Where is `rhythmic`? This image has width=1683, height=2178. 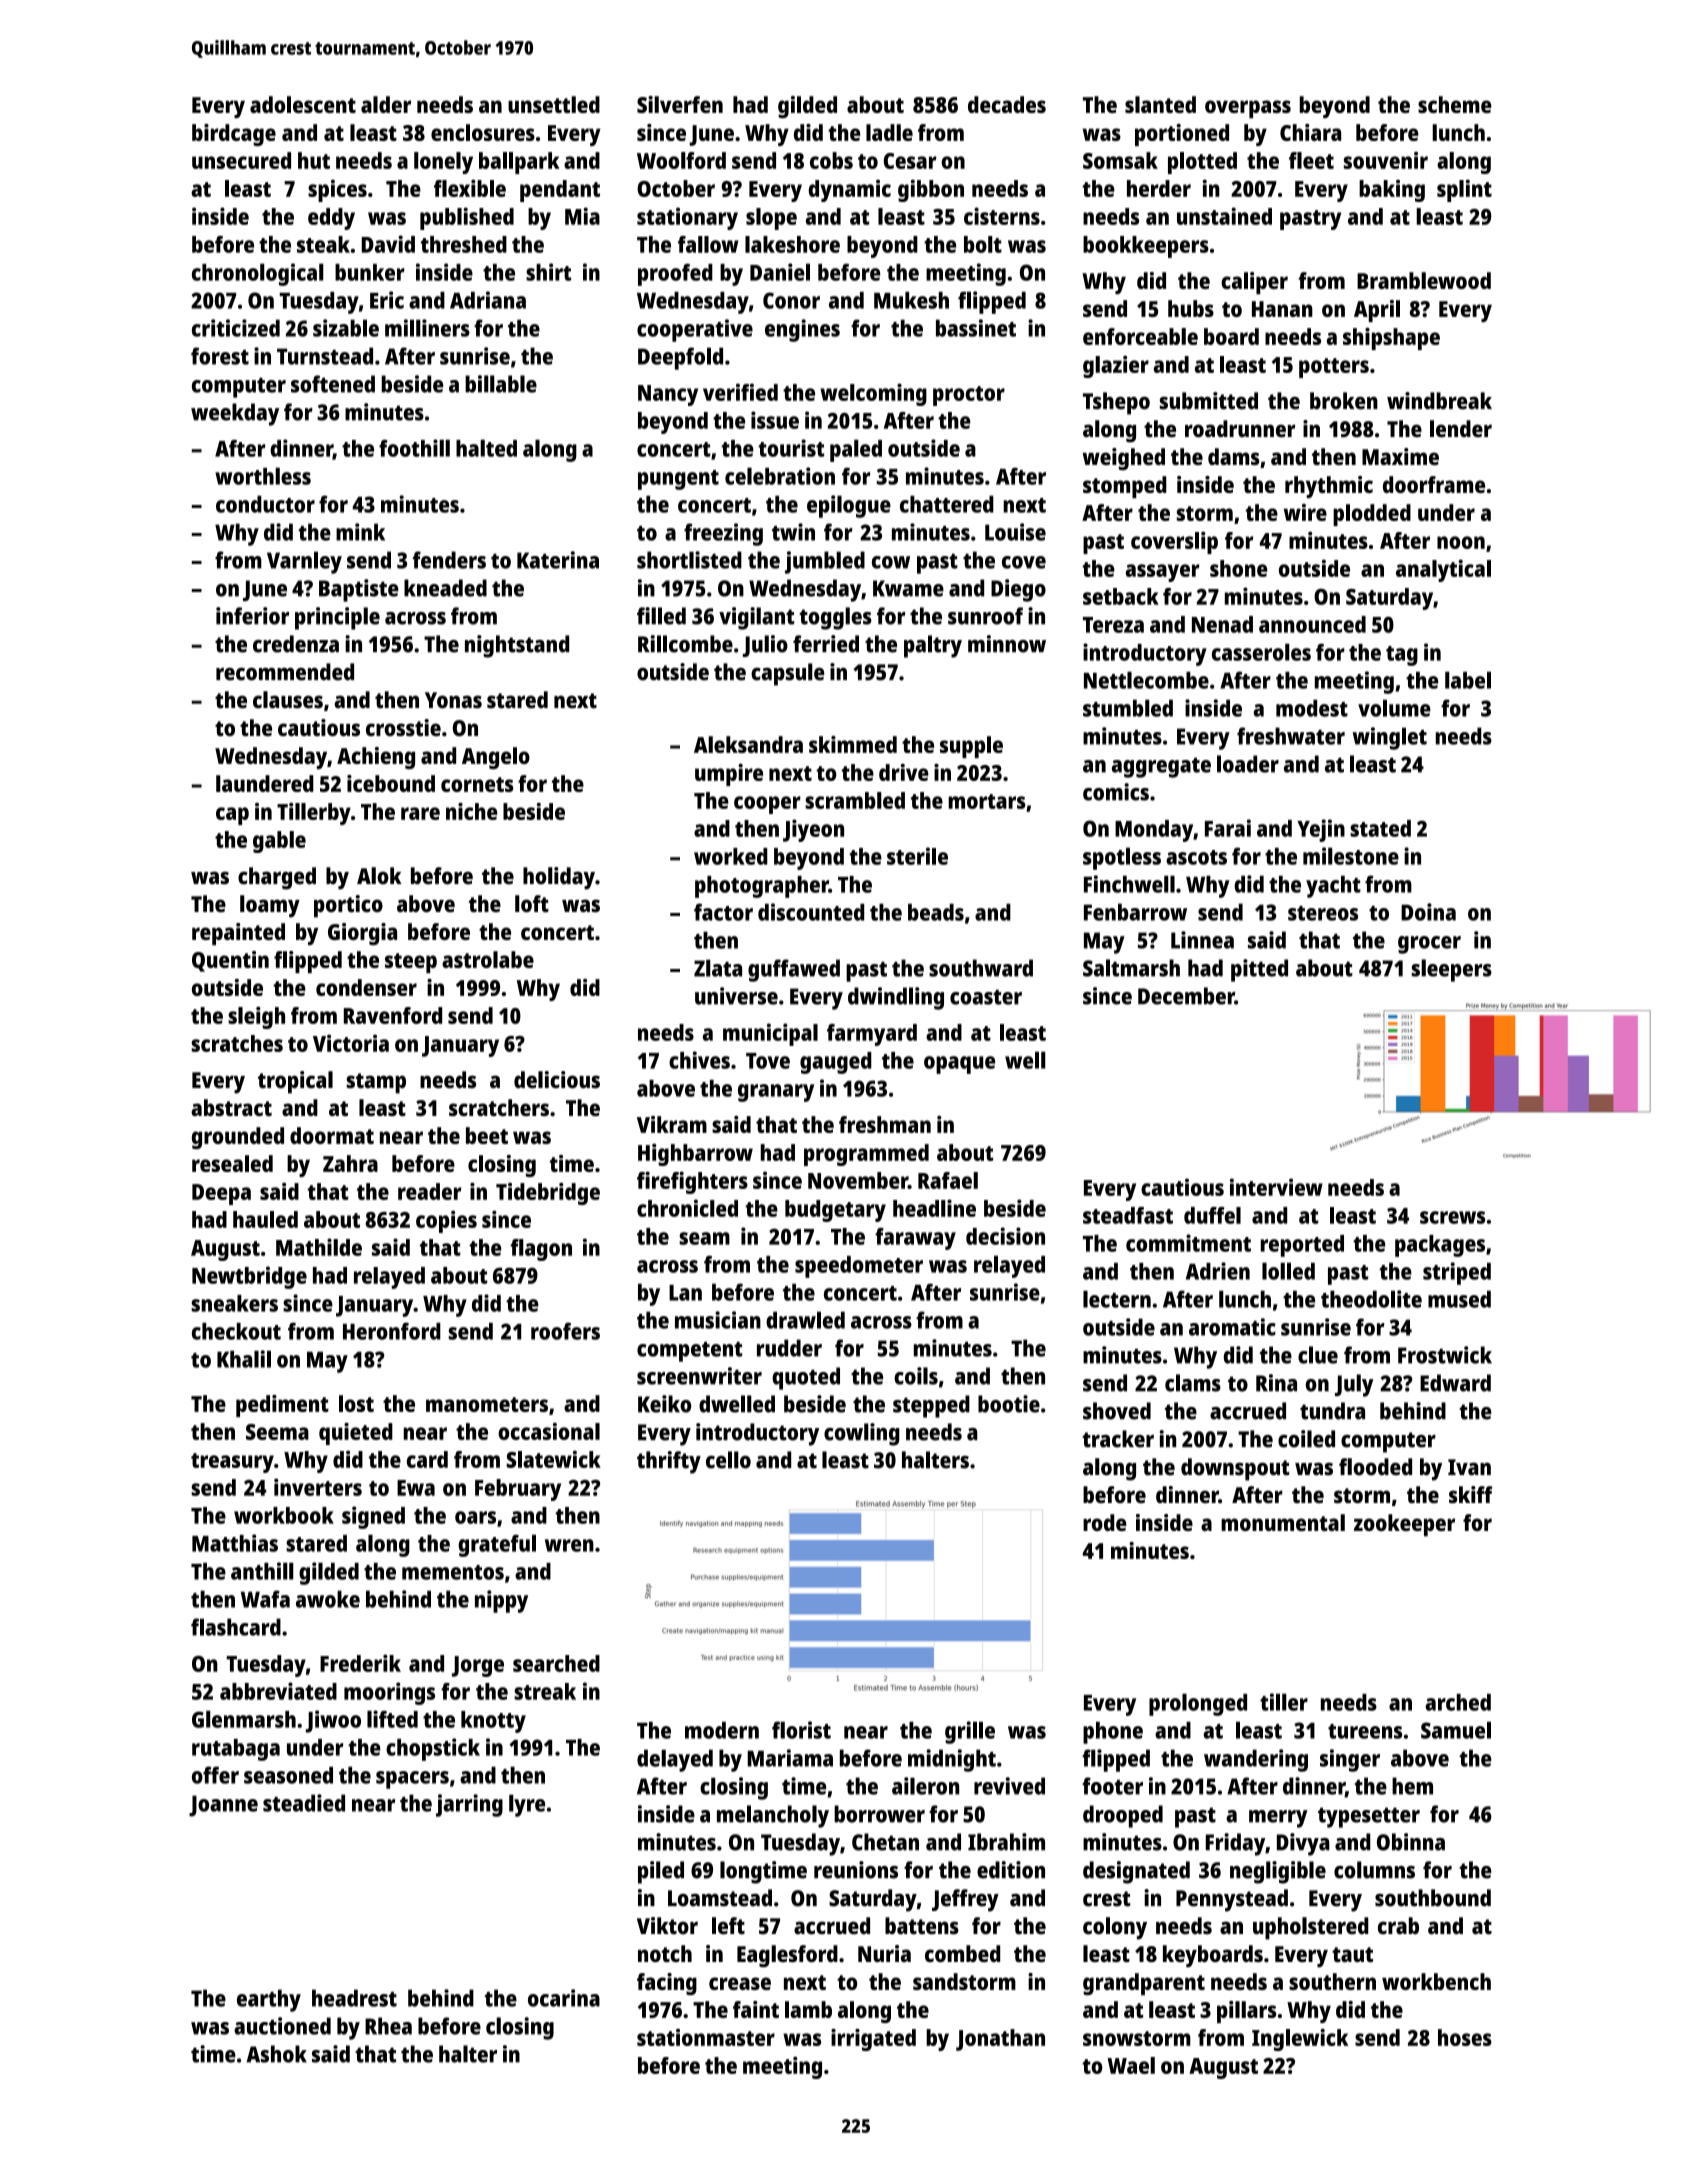 rhythmic is located at coordinates (1329, 487).
